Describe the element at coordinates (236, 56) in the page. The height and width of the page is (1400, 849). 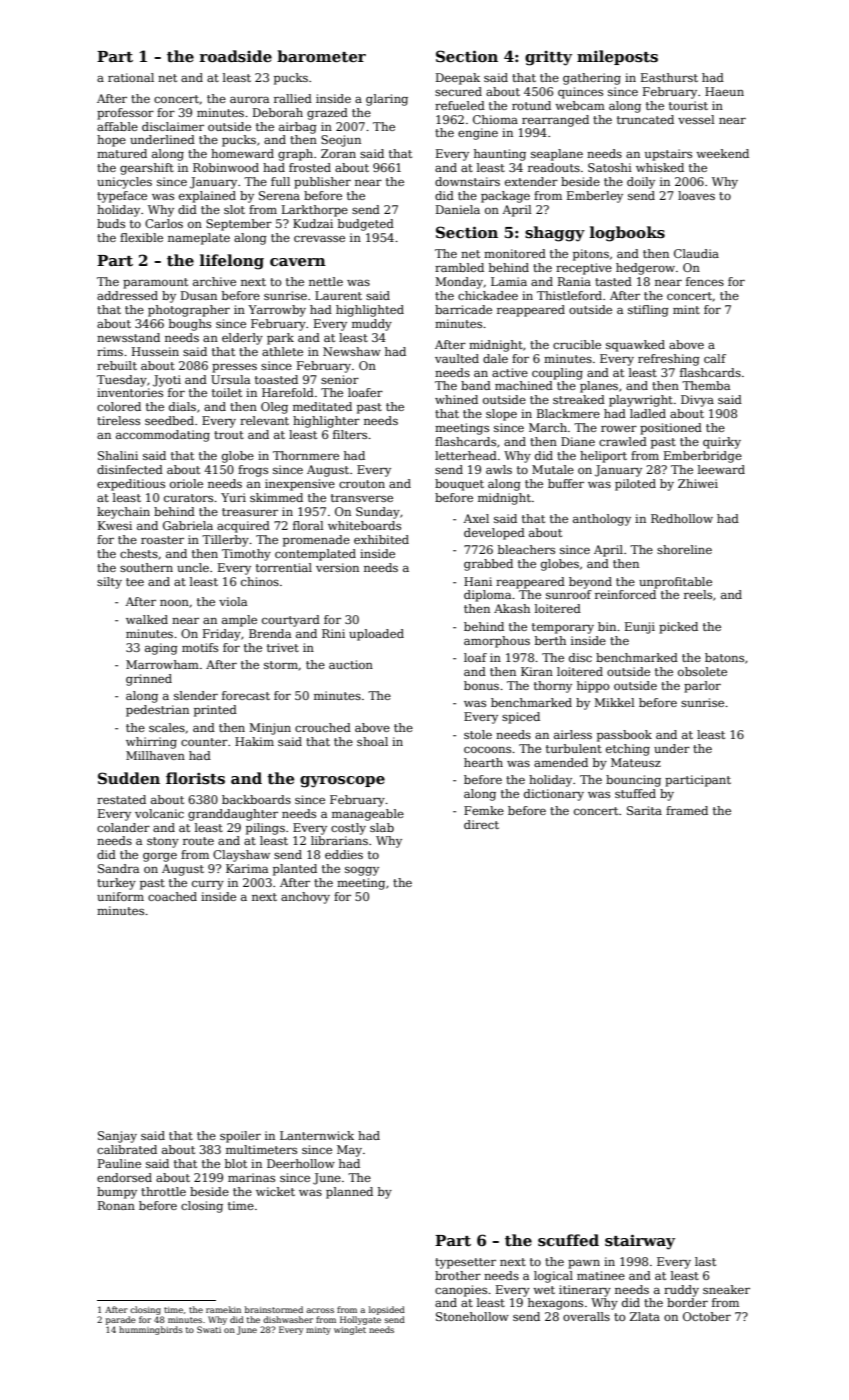
I see `roadside` at that location.
